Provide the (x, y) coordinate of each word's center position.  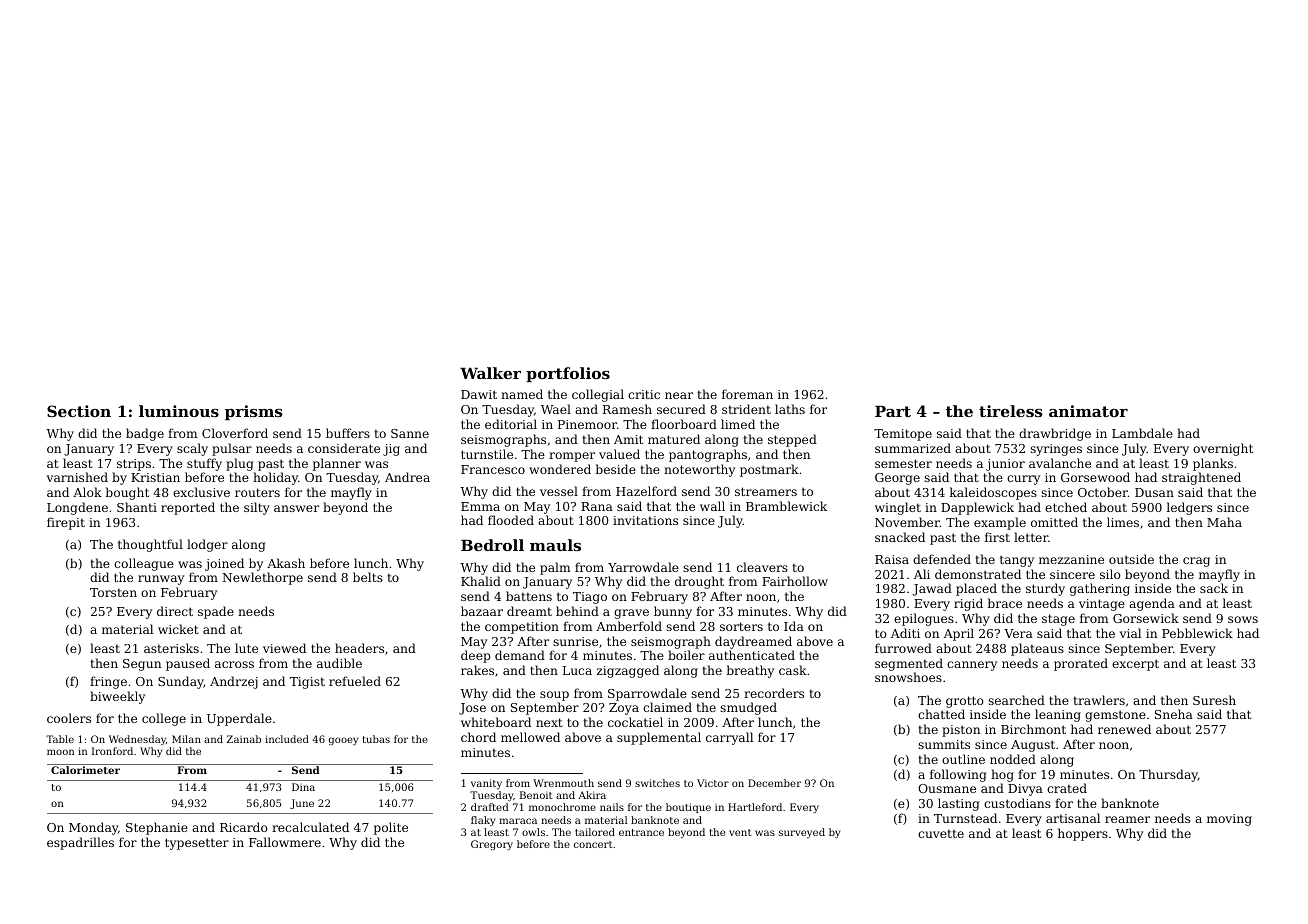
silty (257, 508)
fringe (108, 682)
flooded (511, 520)
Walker (490, 373)
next (549, 722)
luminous (179, 411)
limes (1123, 522)
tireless (1011, 411)
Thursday (1168, 775)
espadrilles (80, 843)
